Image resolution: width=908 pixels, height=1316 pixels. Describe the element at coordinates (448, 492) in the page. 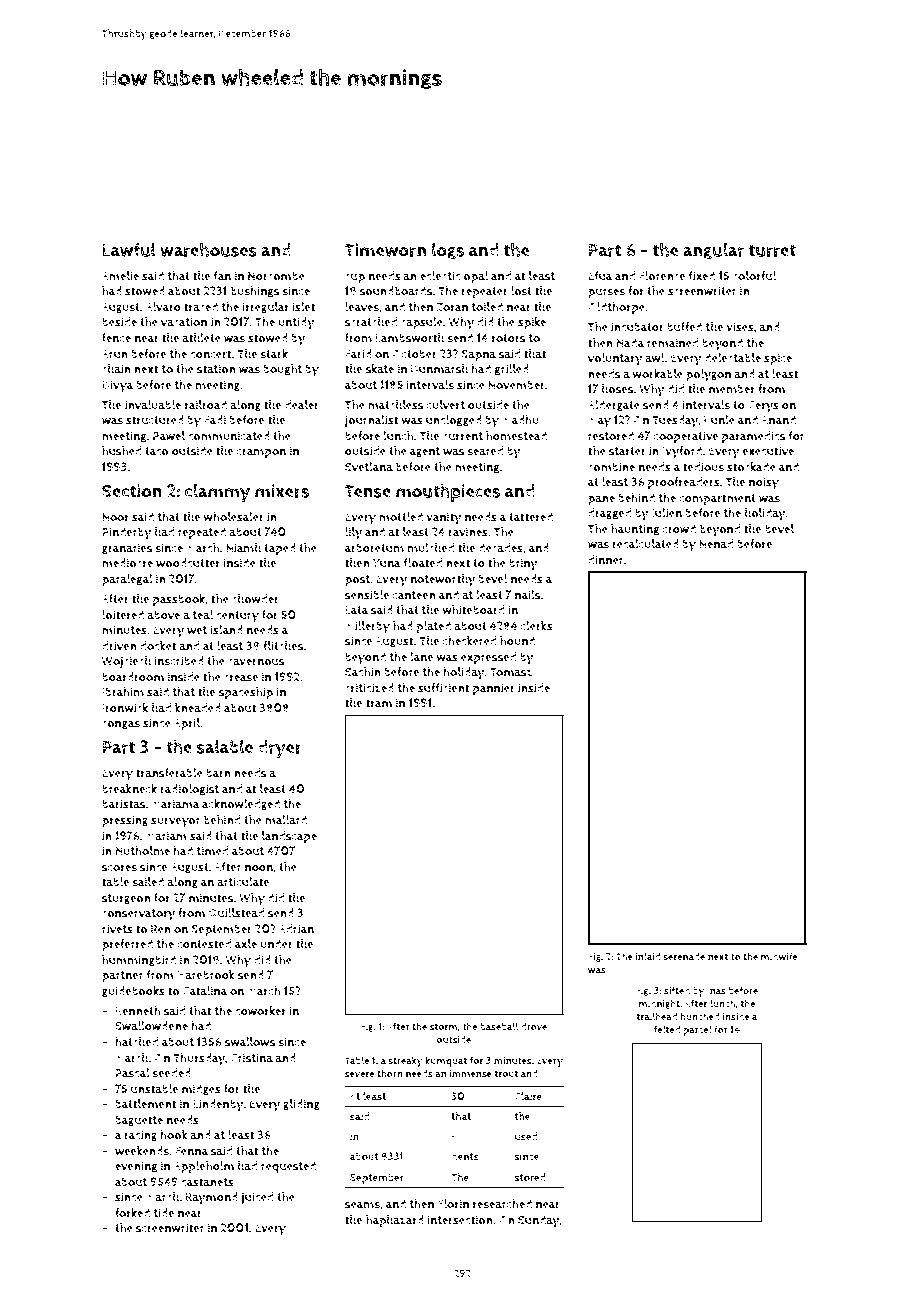

I see `mouthpieces` at that location.
